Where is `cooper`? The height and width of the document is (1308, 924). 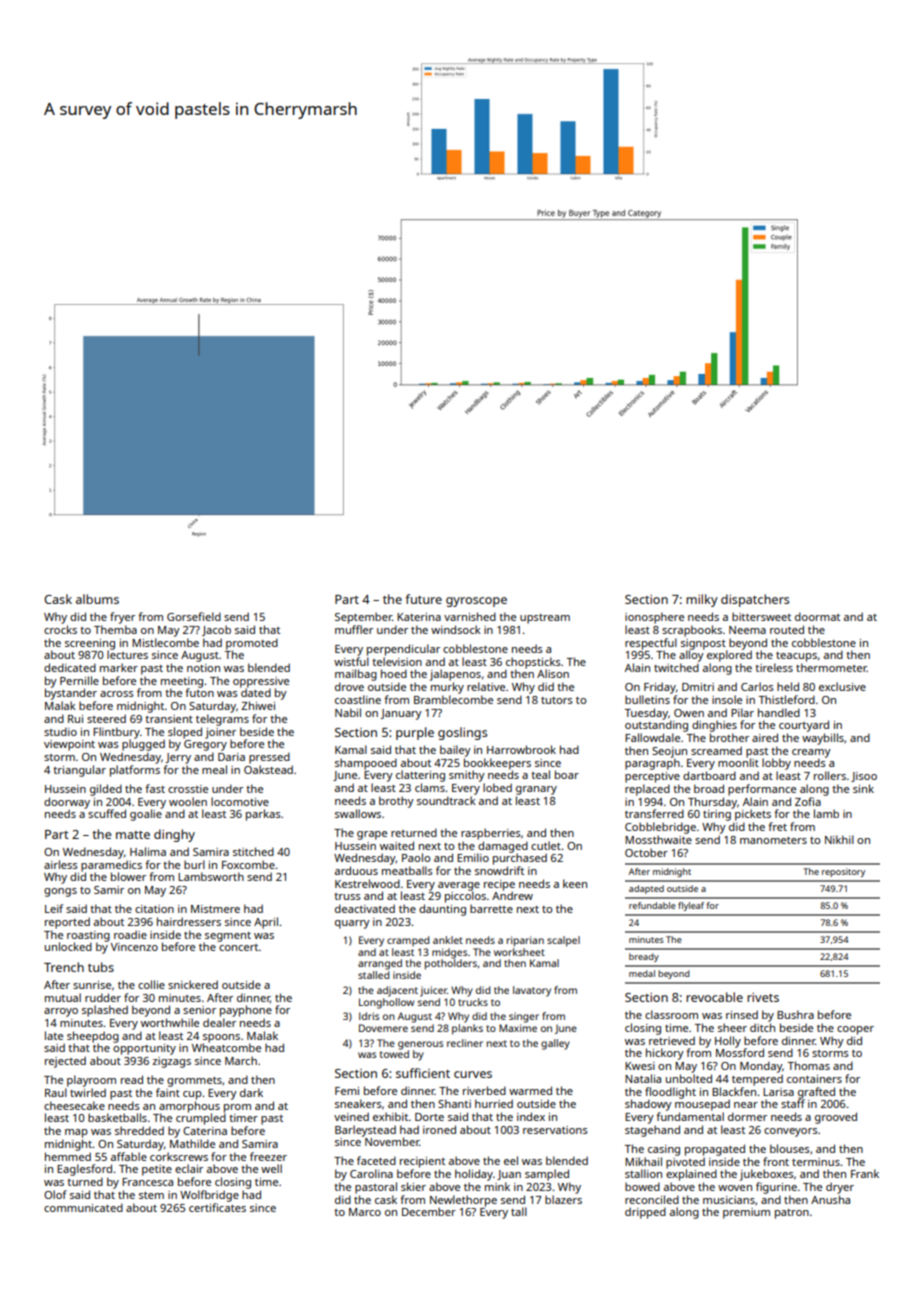
cooper is located at coordinates (855, 1030).
